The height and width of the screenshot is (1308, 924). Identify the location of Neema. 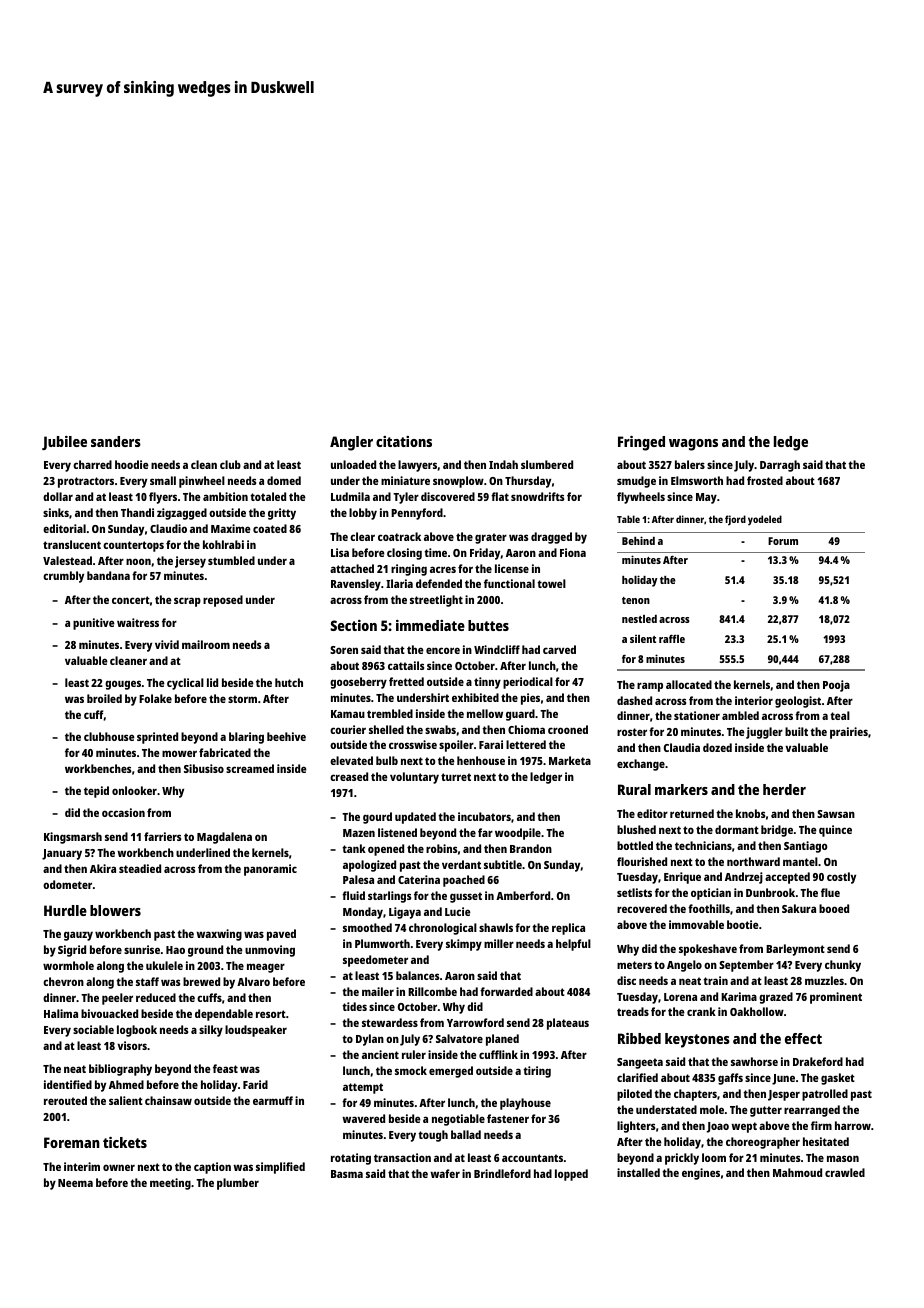
(75, 1183).
